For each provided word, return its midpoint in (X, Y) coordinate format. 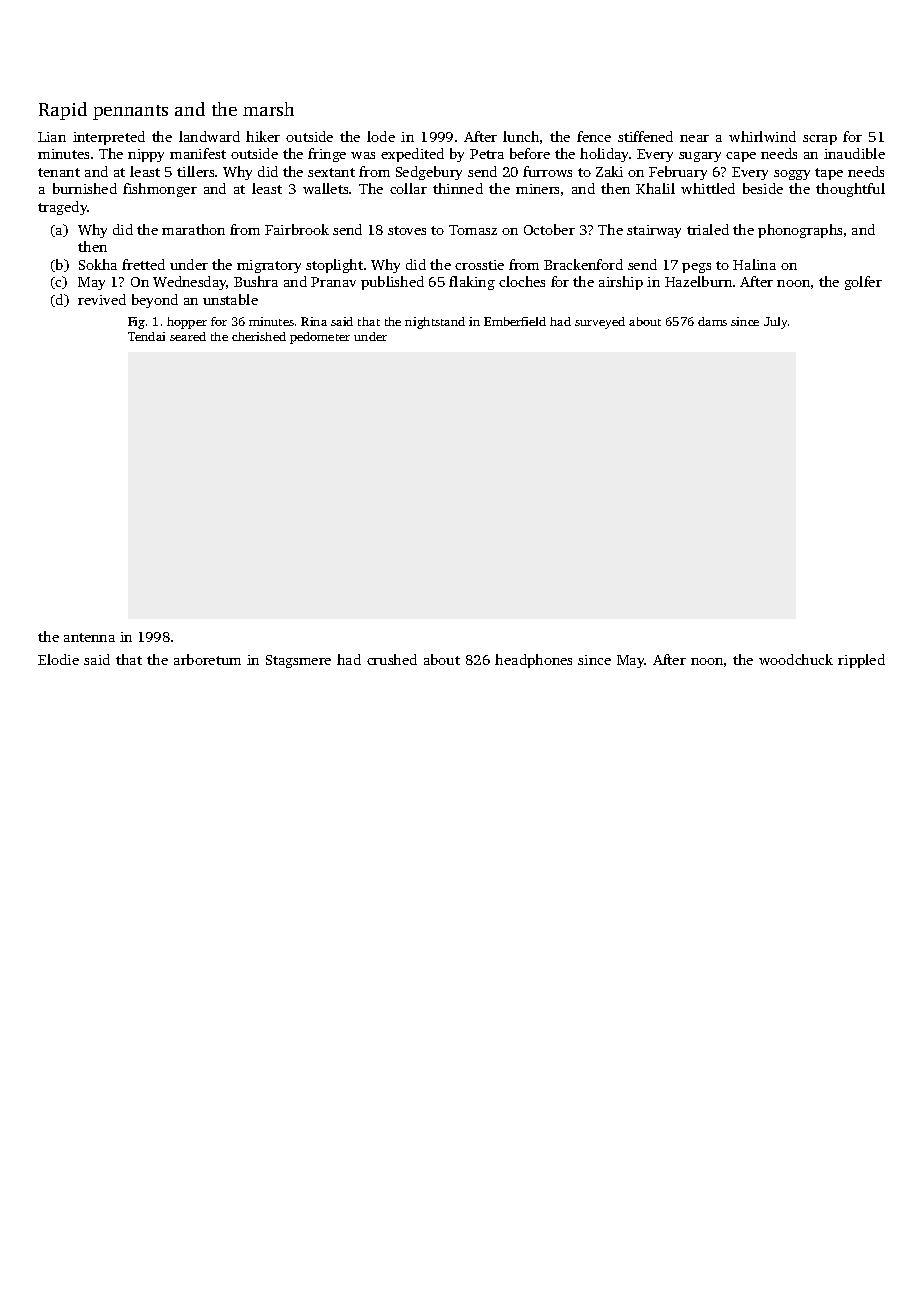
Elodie (58, 659)
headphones (533, 661)
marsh (268, 109)
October (549, 229)
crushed (392, 659)
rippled (861, 661)
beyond (155, 301)
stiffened (645, 136)
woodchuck (796, 659)
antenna (89, 637)
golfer (863, 283)
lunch (521, 136)
